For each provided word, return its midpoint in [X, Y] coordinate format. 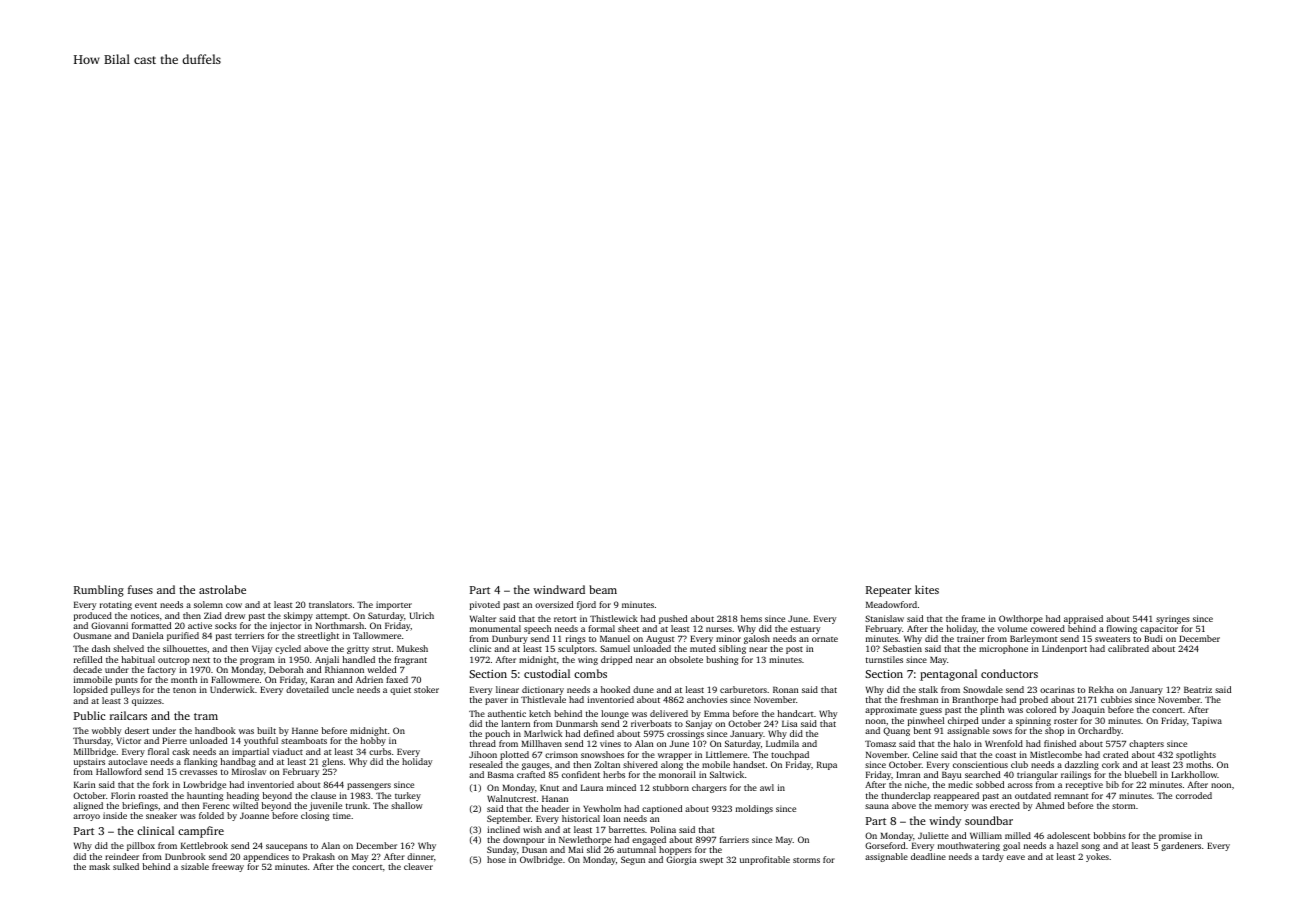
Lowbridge [204, 785]
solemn [208, 604]
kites [927, 589]
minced [621, 787]
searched [982, 774]
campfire [201, 832]
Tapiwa [1207, 721]
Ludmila [782, 743]
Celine [925, 754]
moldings [754, 809]
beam [603, 589]
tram [206, 716]
